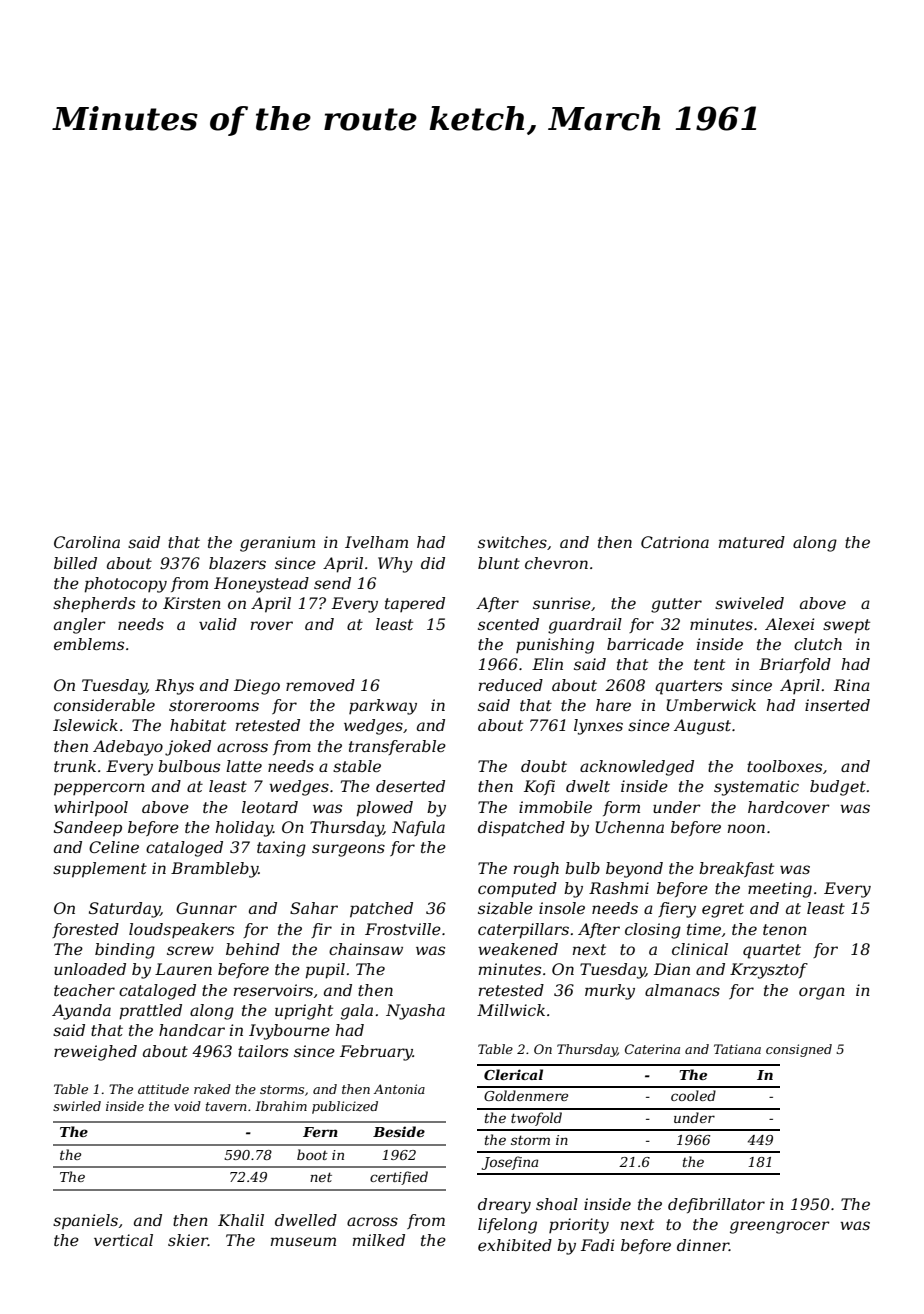 The height and width of the screenshot is (1314, 924). Describe the element at coordinates (253, 949) in the screenshot. I see `behind` at that location.
